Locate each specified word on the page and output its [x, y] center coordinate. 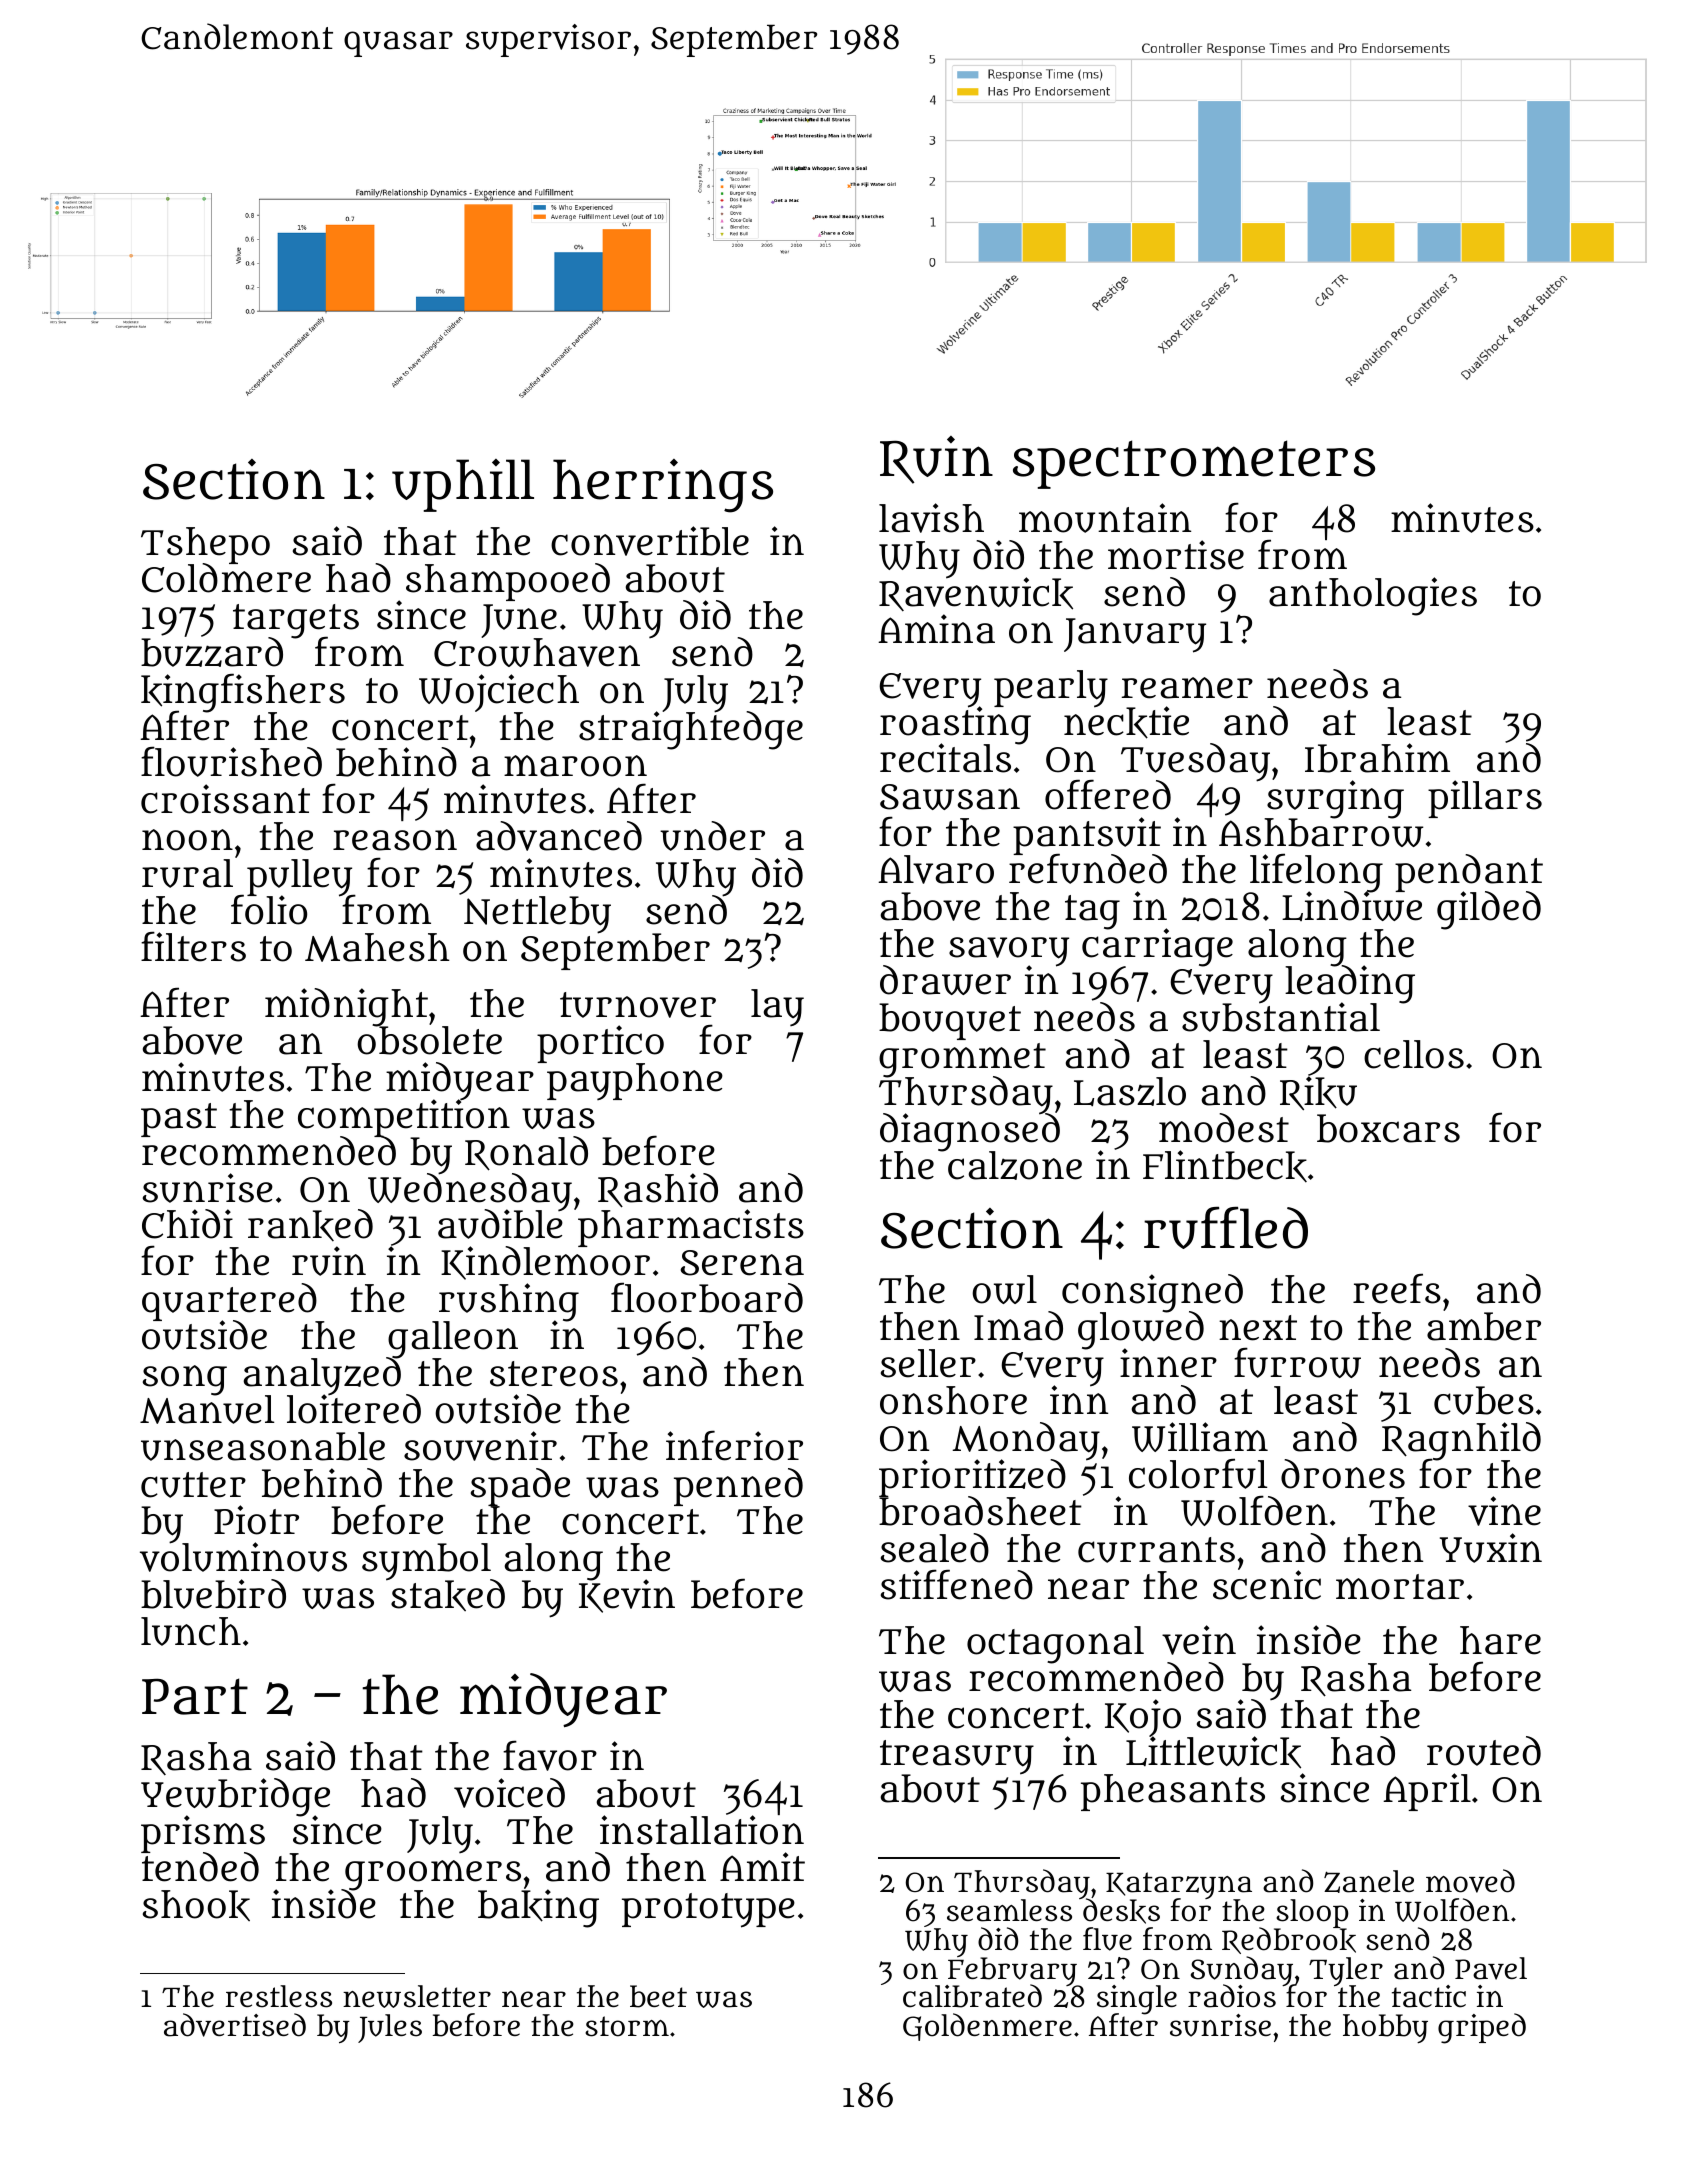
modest [1224, 1128]
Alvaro [936, 869]
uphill [463, 485]
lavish [931, 518]
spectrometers [1194, 464]
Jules [390, 2028]
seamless [1009, 1911]
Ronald [526, 1153]
